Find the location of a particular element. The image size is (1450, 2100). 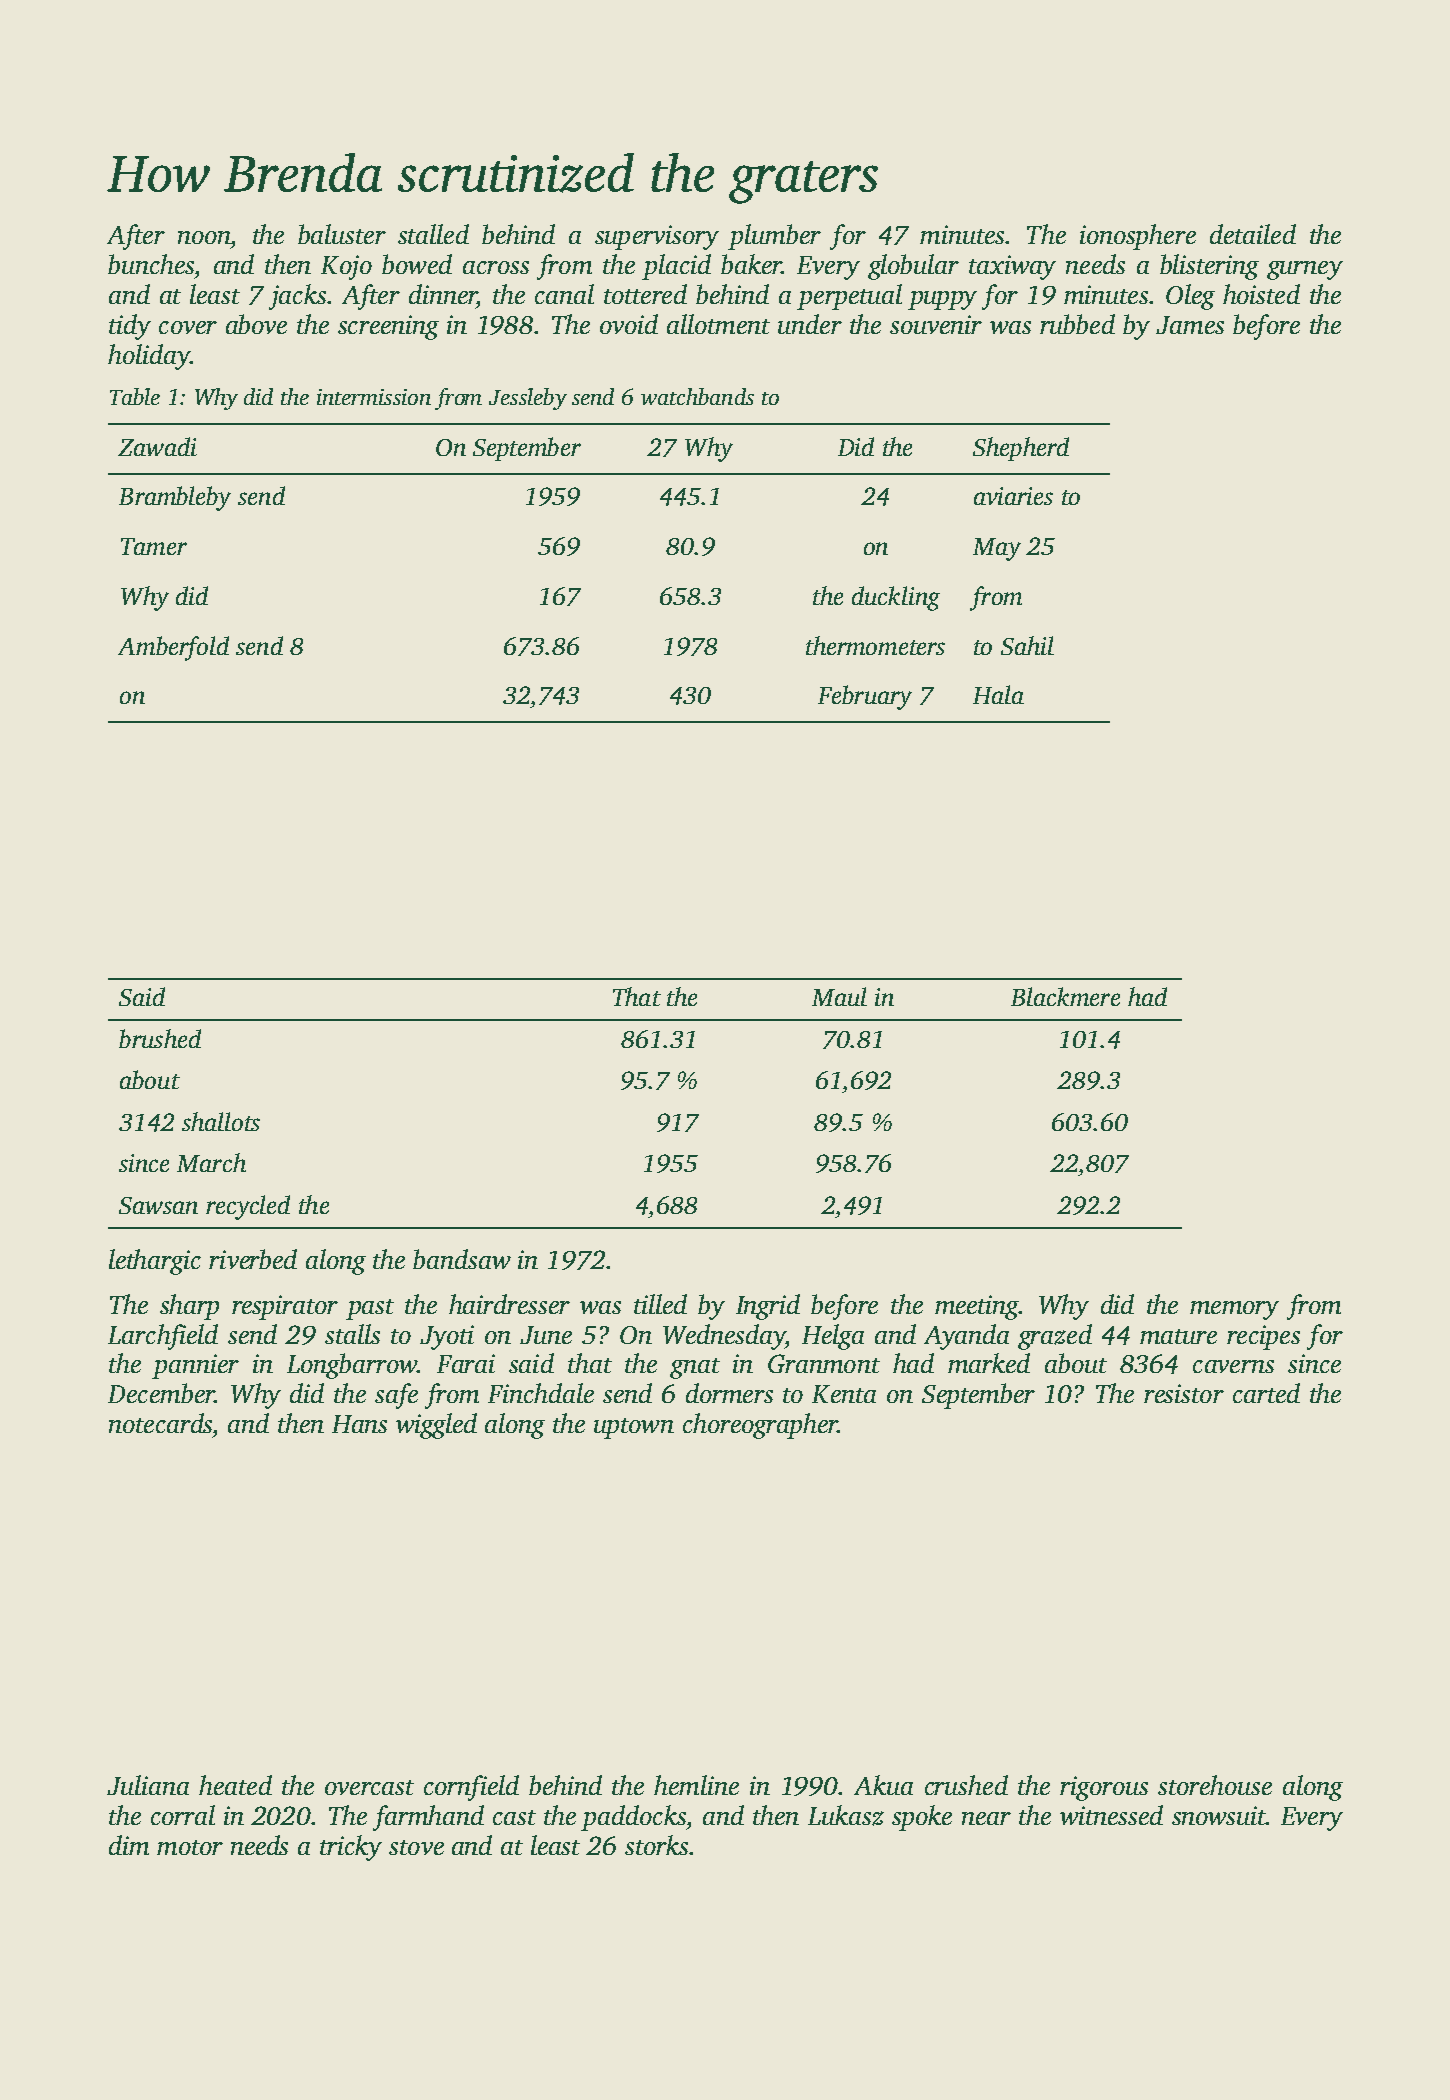

choreographer is located at coordinates (760, 1426).
